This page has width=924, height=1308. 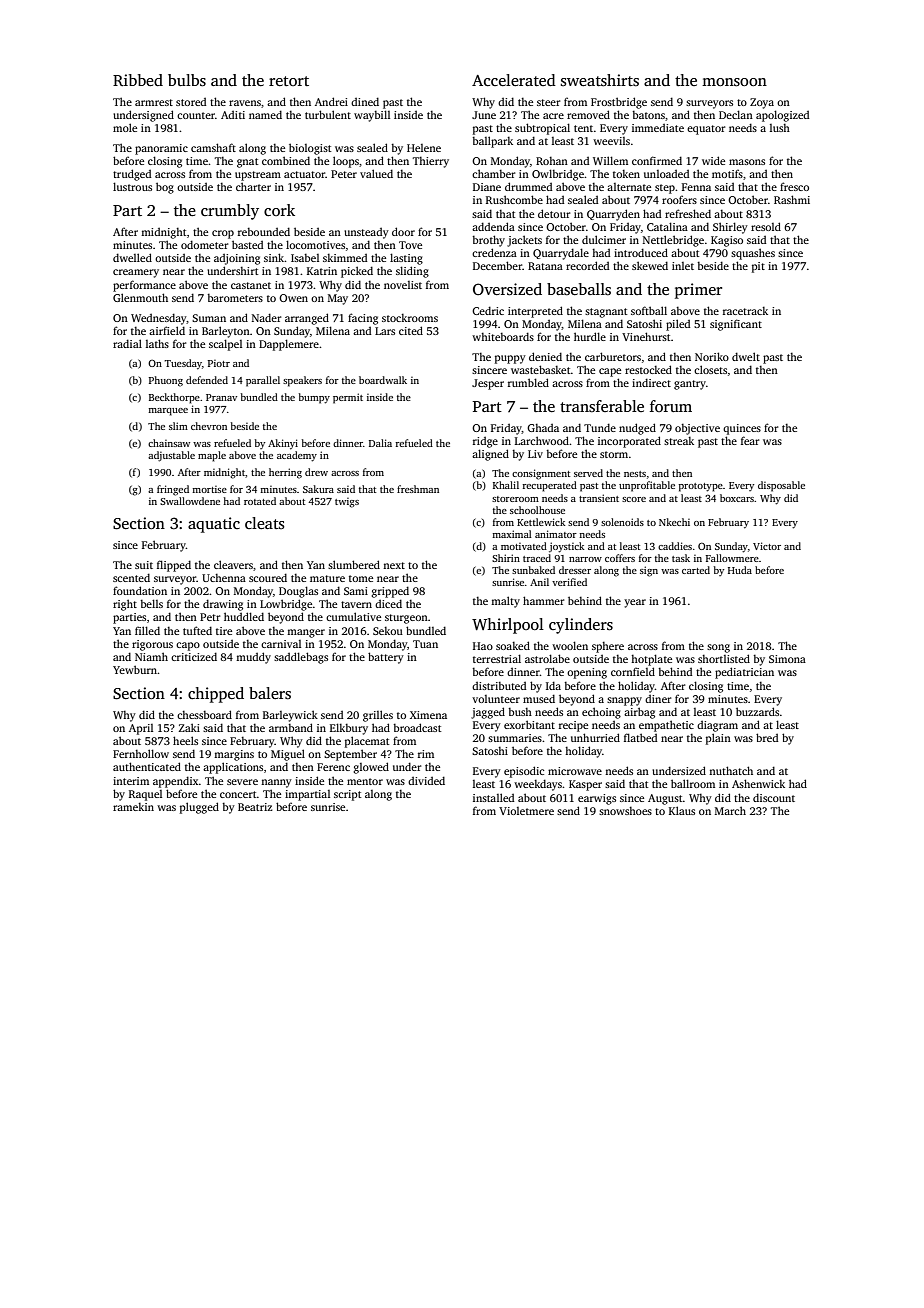 What do you see at coordinates (570, 645) in the page?
I see `woolen` at bounding box center [570, 645].
